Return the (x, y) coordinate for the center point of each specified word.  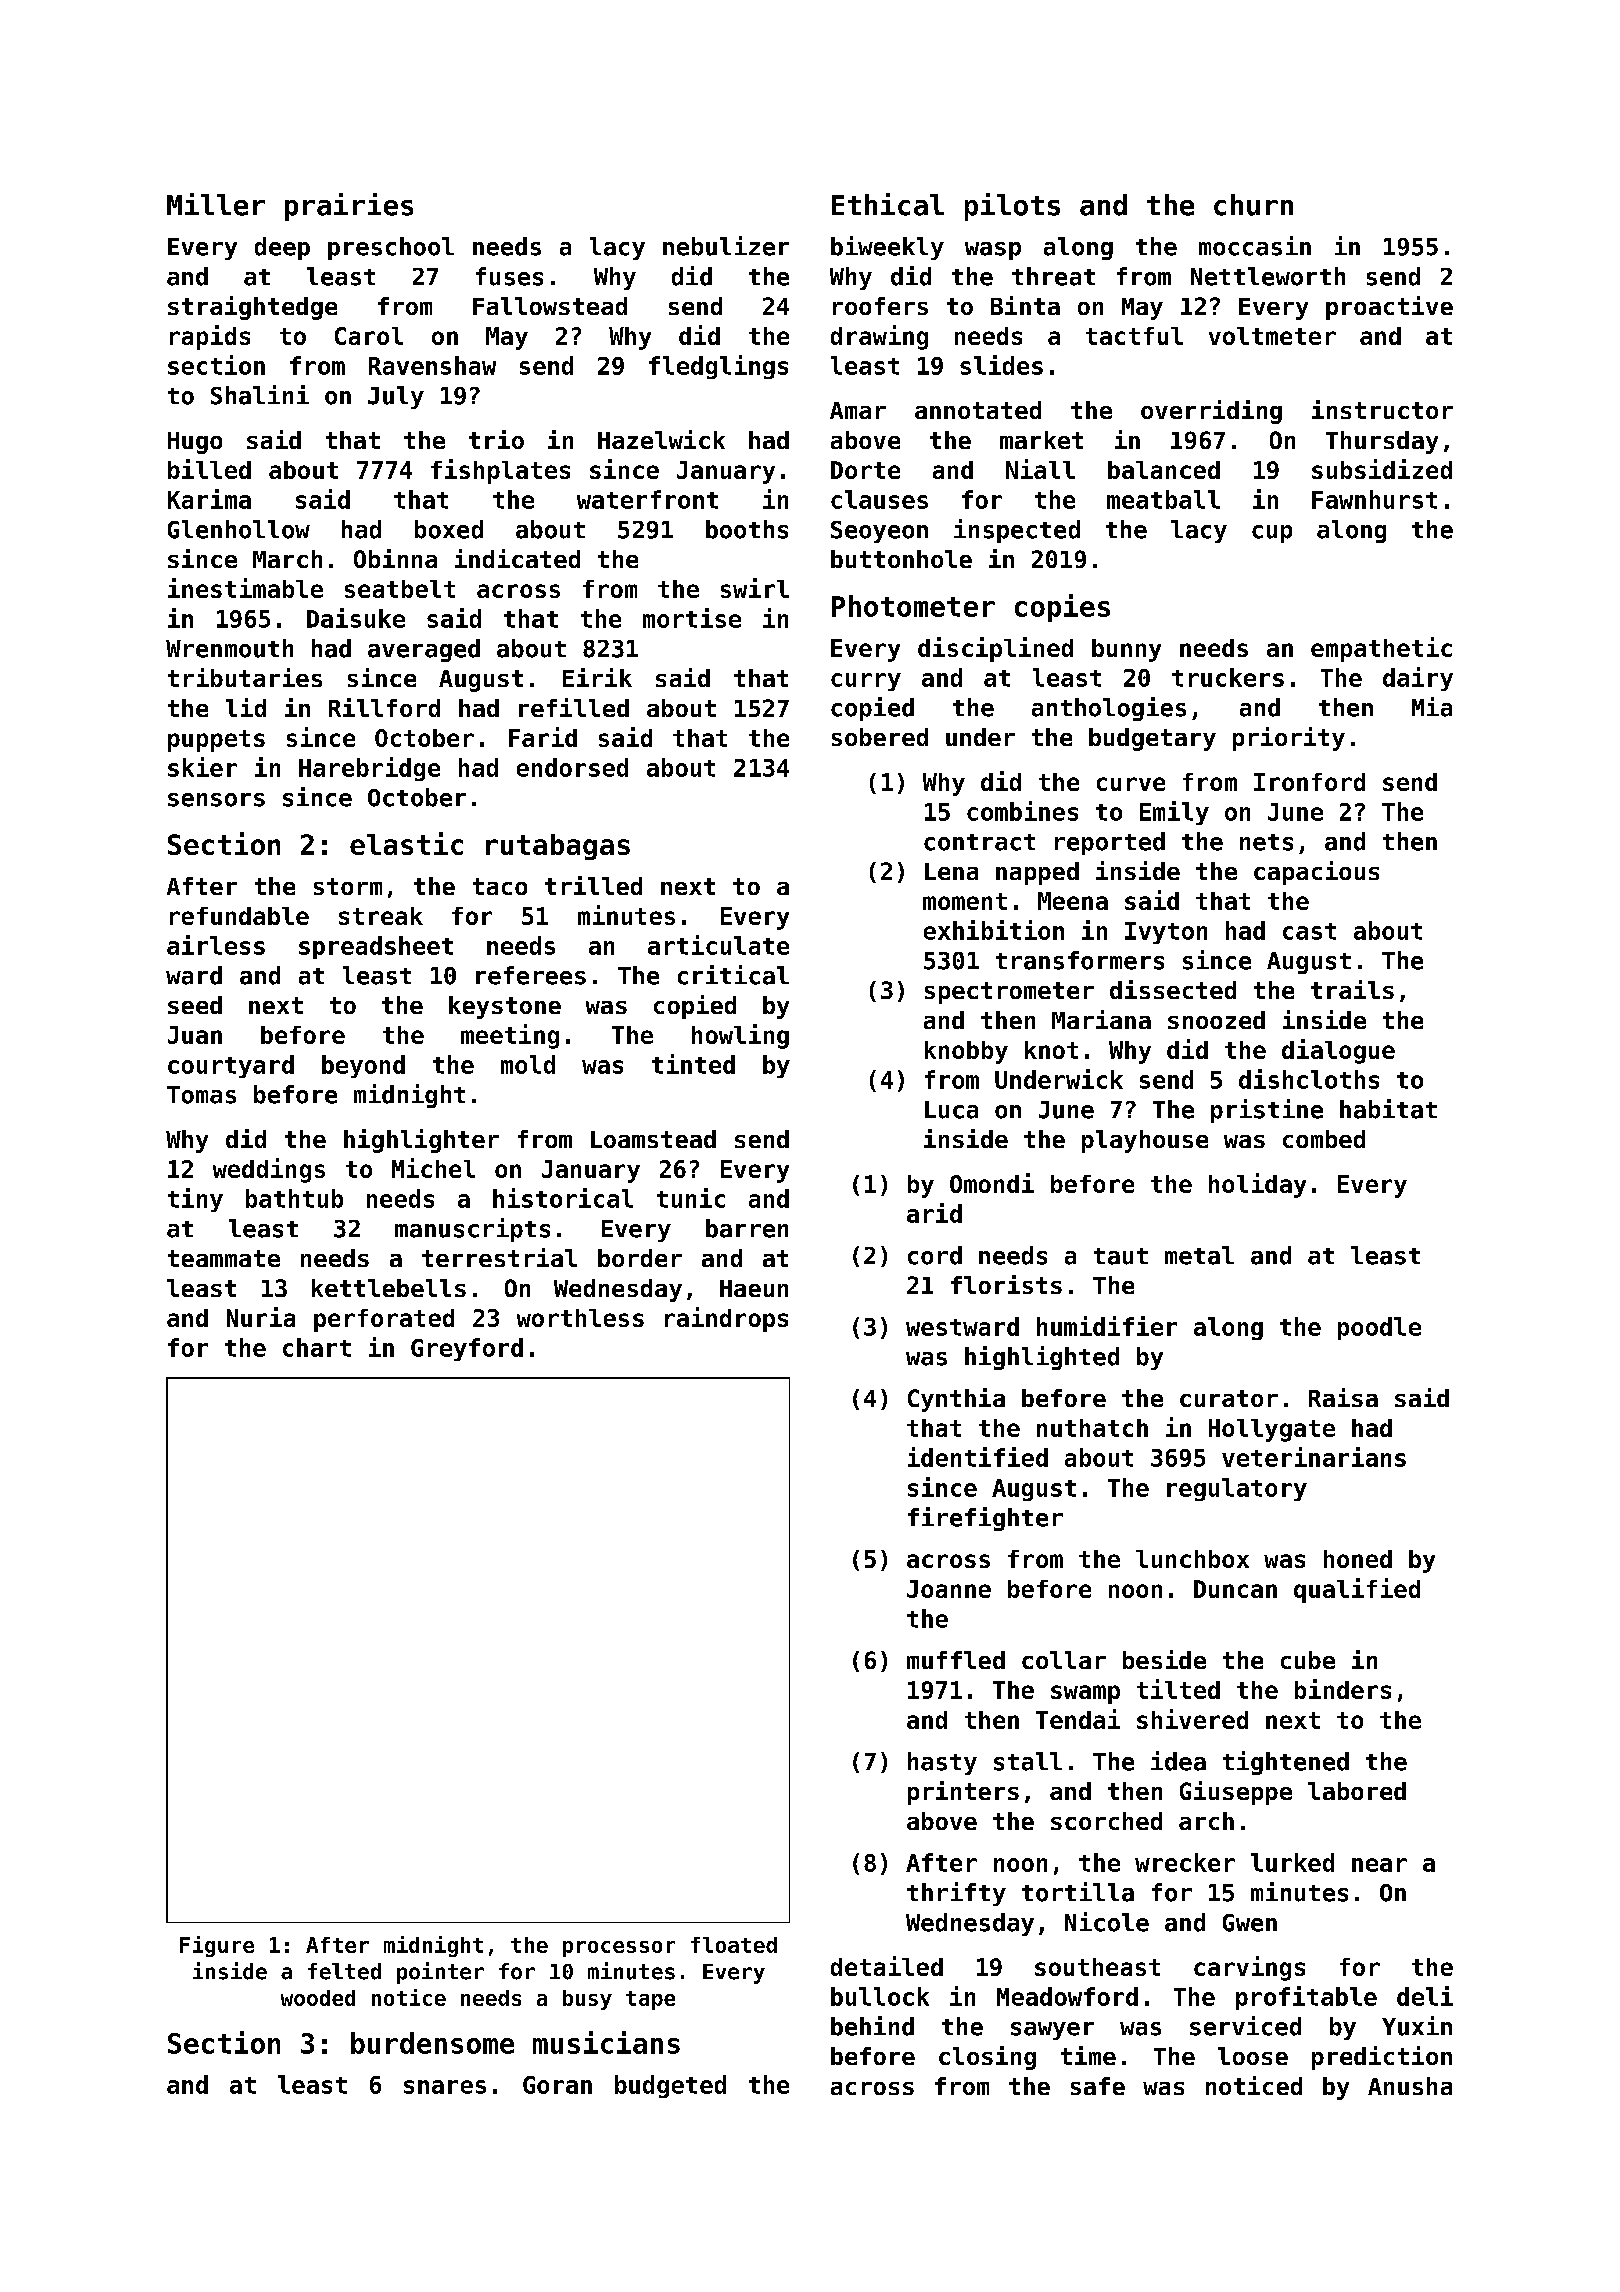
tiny (195, 1200)
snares (445, 2087)
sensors (216, 800)
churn (1253, 205)
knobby (966, 1052)
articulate (718, 945)
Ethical (888, 204)
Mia (1432, 707)
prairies (349, 207)
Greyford (467, 1349)
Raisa (1343, 1397)
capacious (1316, 873)
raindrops (726, 1319)
